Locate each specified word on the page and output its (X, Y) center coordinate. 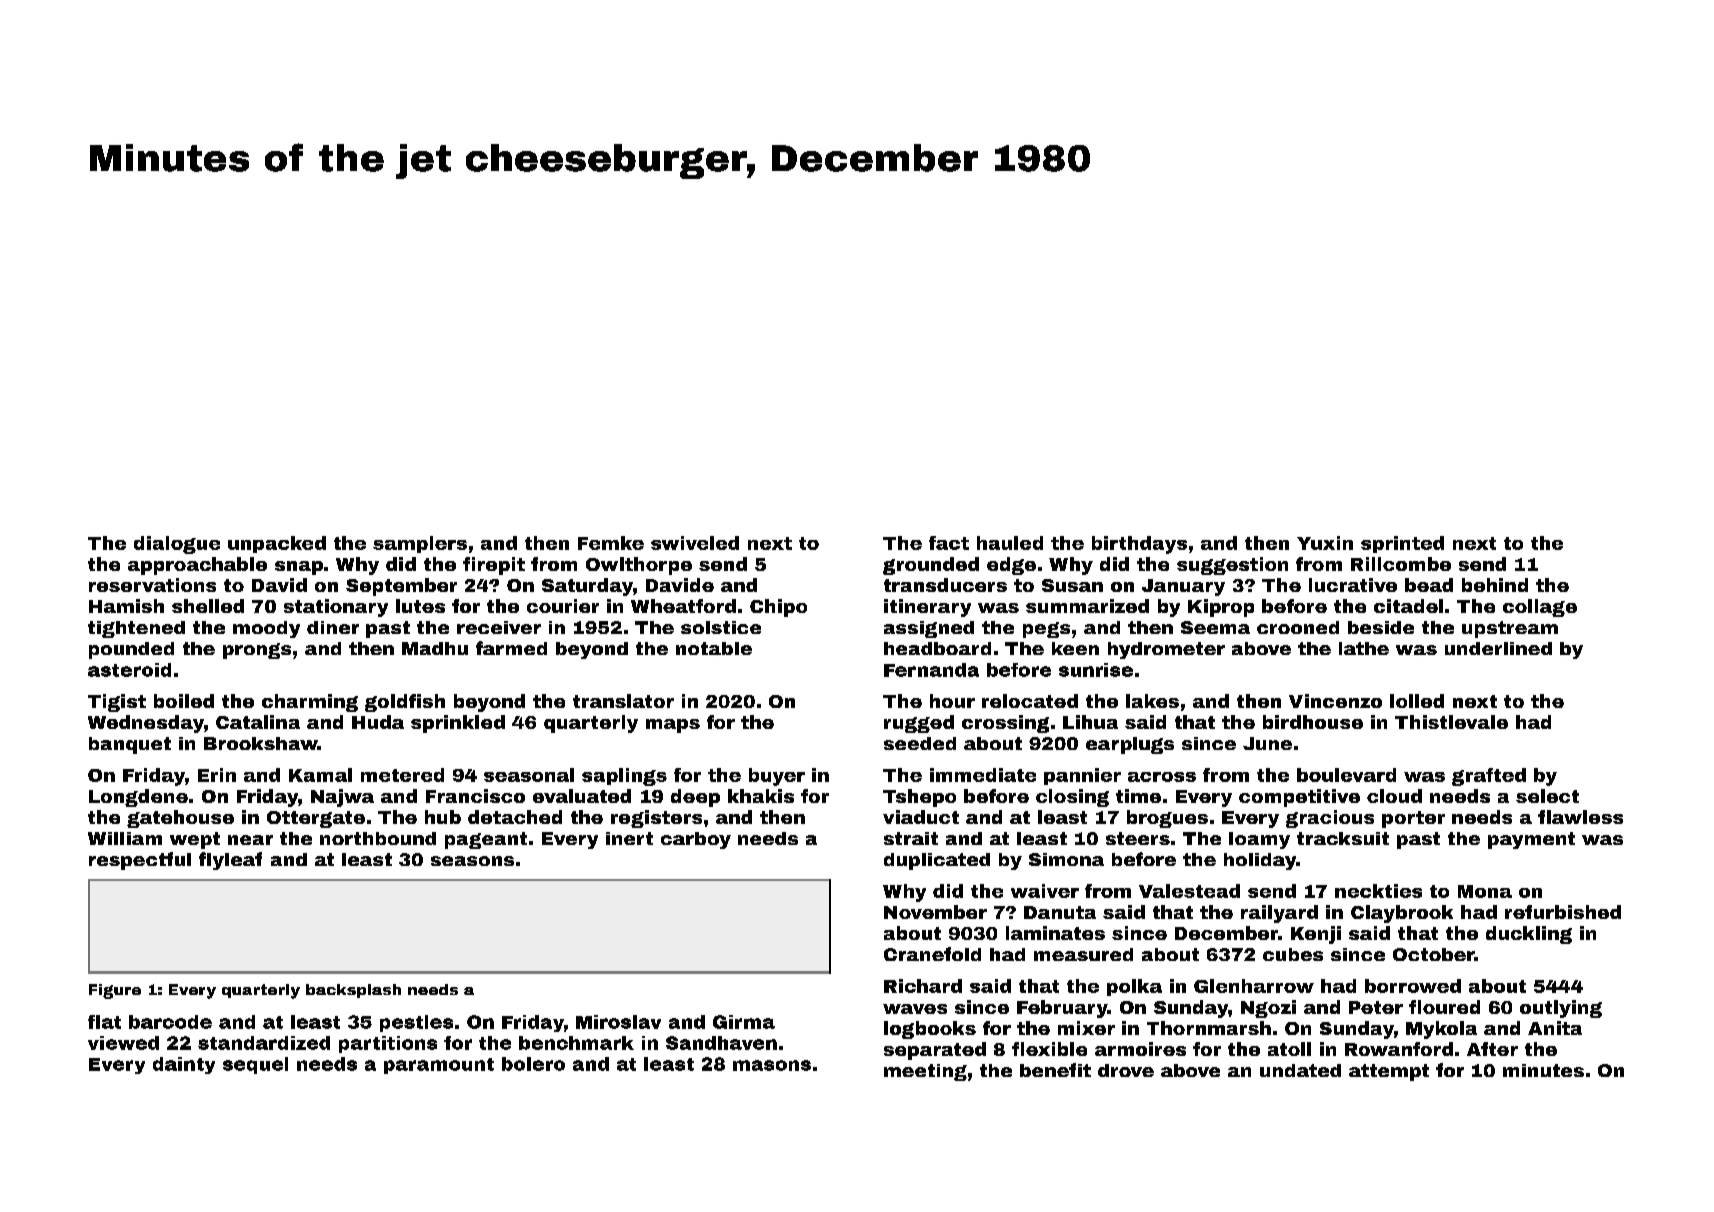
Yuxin (1325, 543)
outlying (1561, 1009)
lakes (1152, 701)
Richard (923, 986)
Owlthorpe (639, 566)
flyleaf (230, 861)
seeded (920, 743)
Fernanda (931, 670)
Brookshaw (261, 743)
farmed (511, 648)
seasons (472, 861)
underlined (1498, 648)
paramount (439, 1066)
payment (1531, 840)
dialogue (177, 545)
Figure (115, 991)
